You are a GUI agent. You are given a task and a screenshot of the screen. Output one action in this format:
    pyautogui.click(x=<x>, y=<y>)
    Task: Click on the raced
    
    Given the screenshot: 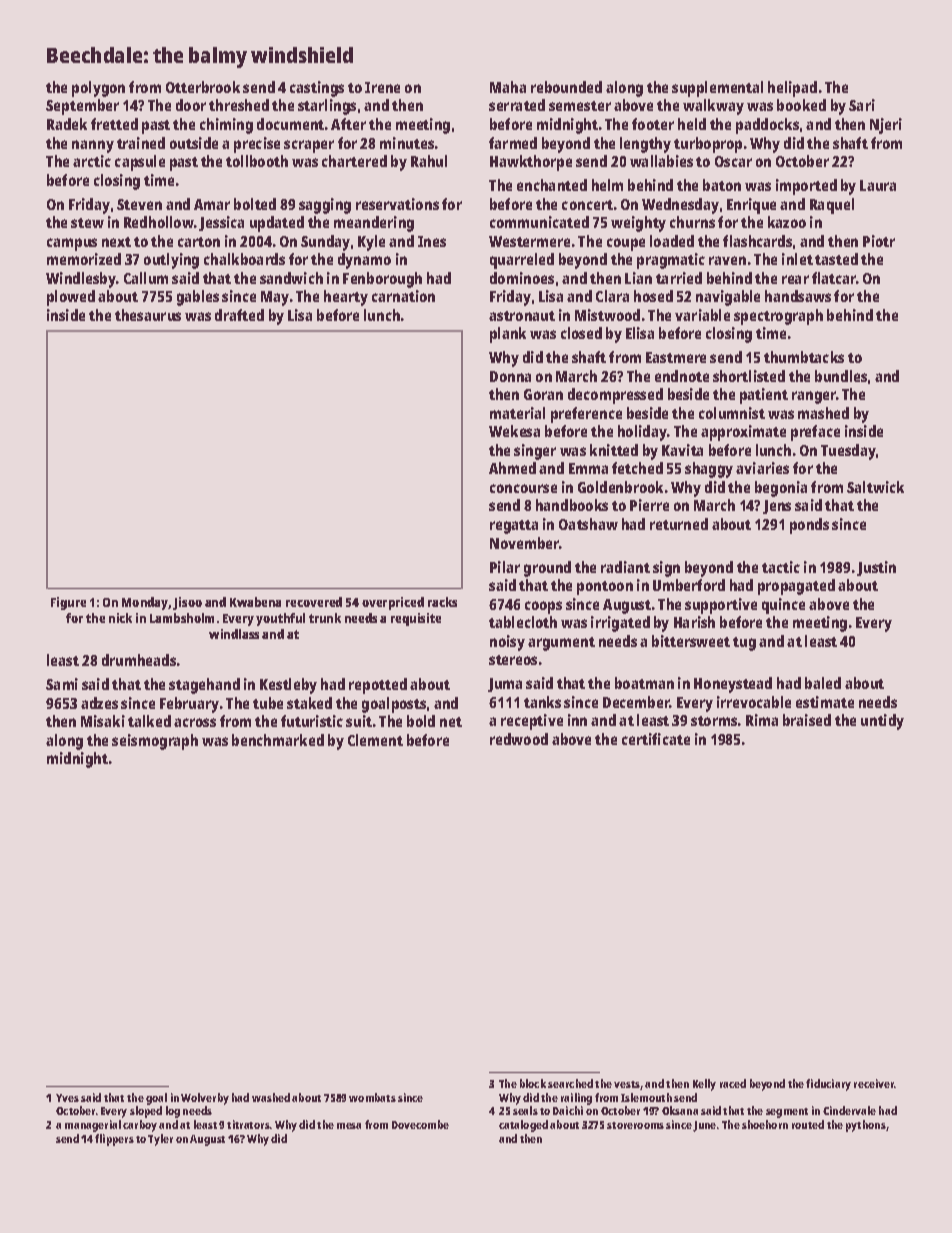 What is the action you would take?
    pyautogui.click(x=733, y=1083)
